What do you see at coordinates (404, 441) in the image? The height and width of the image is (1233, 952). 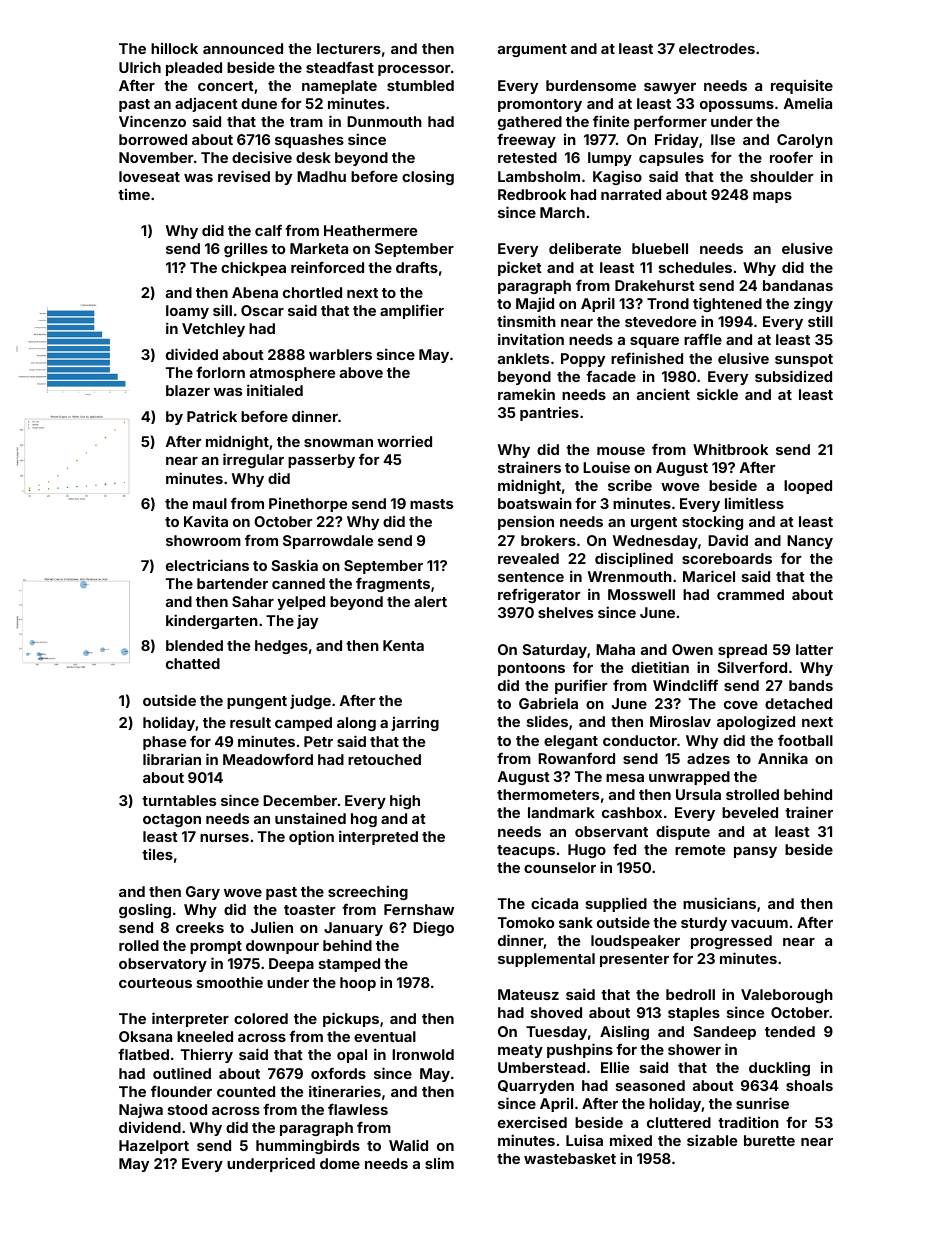 I see `worried` at bounding box center [404, 441].
